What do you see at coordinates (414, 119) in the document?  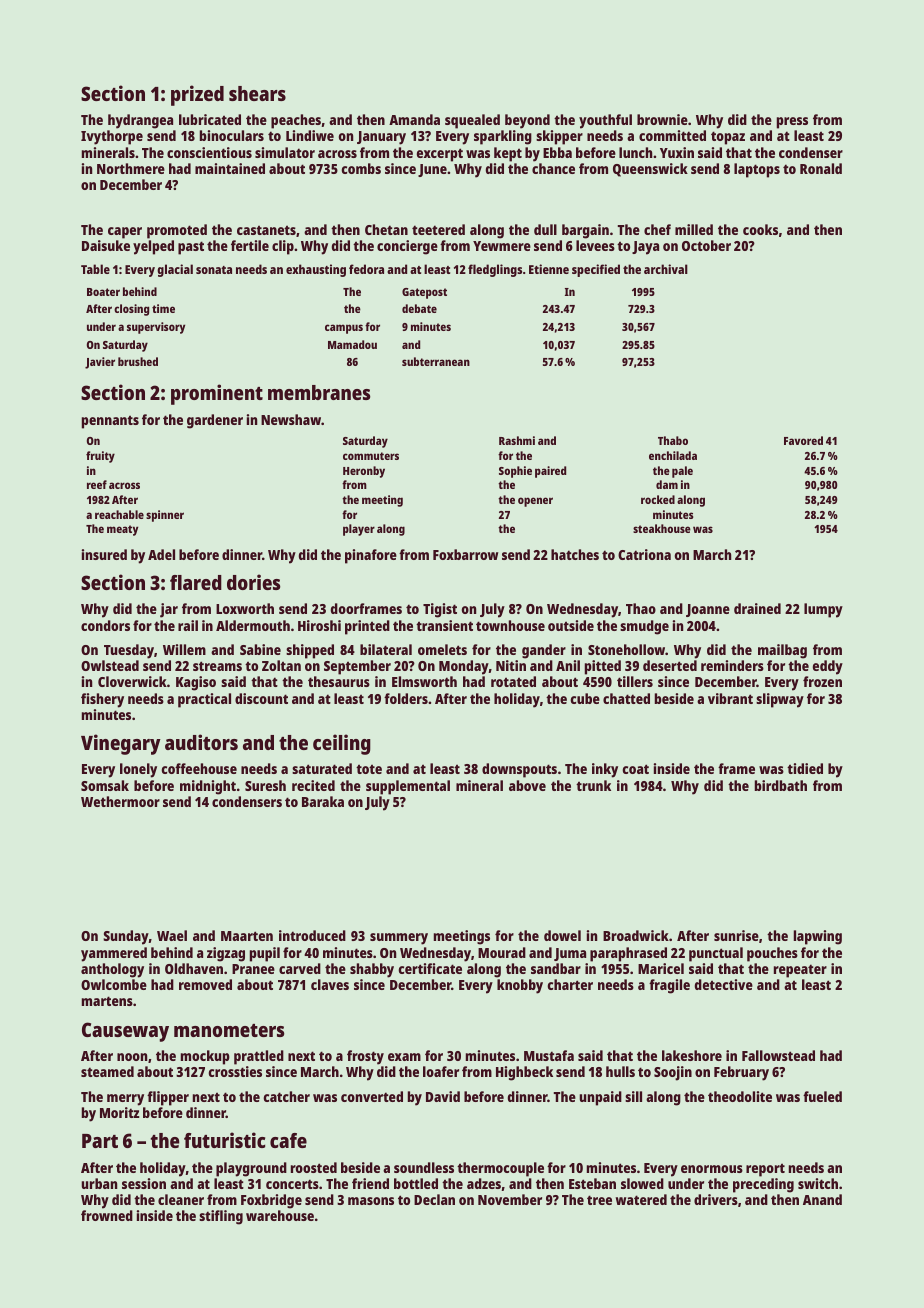 I see `Amanda` at bounding box center [414, 119].
